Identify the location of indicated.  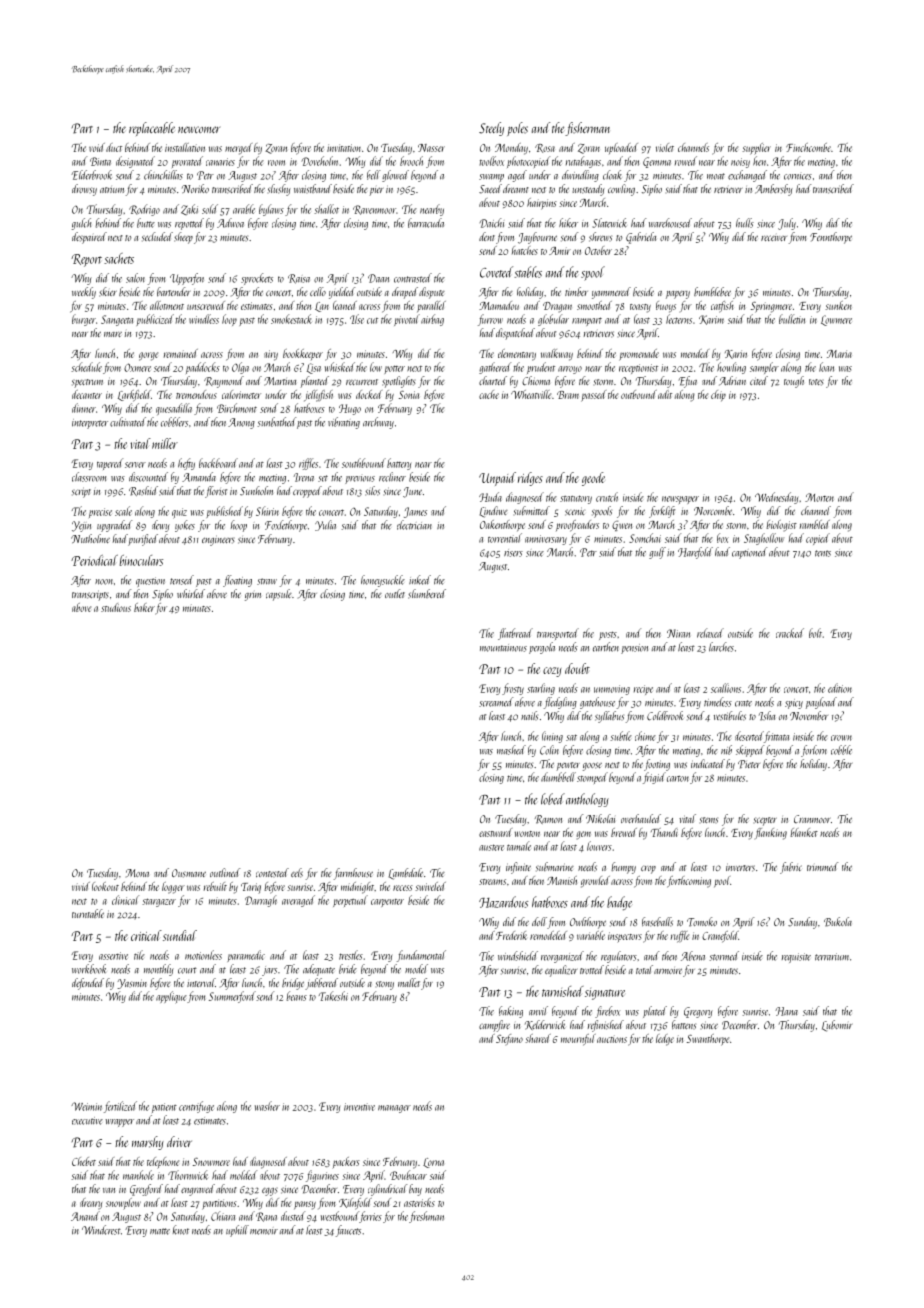
(708, 763).
